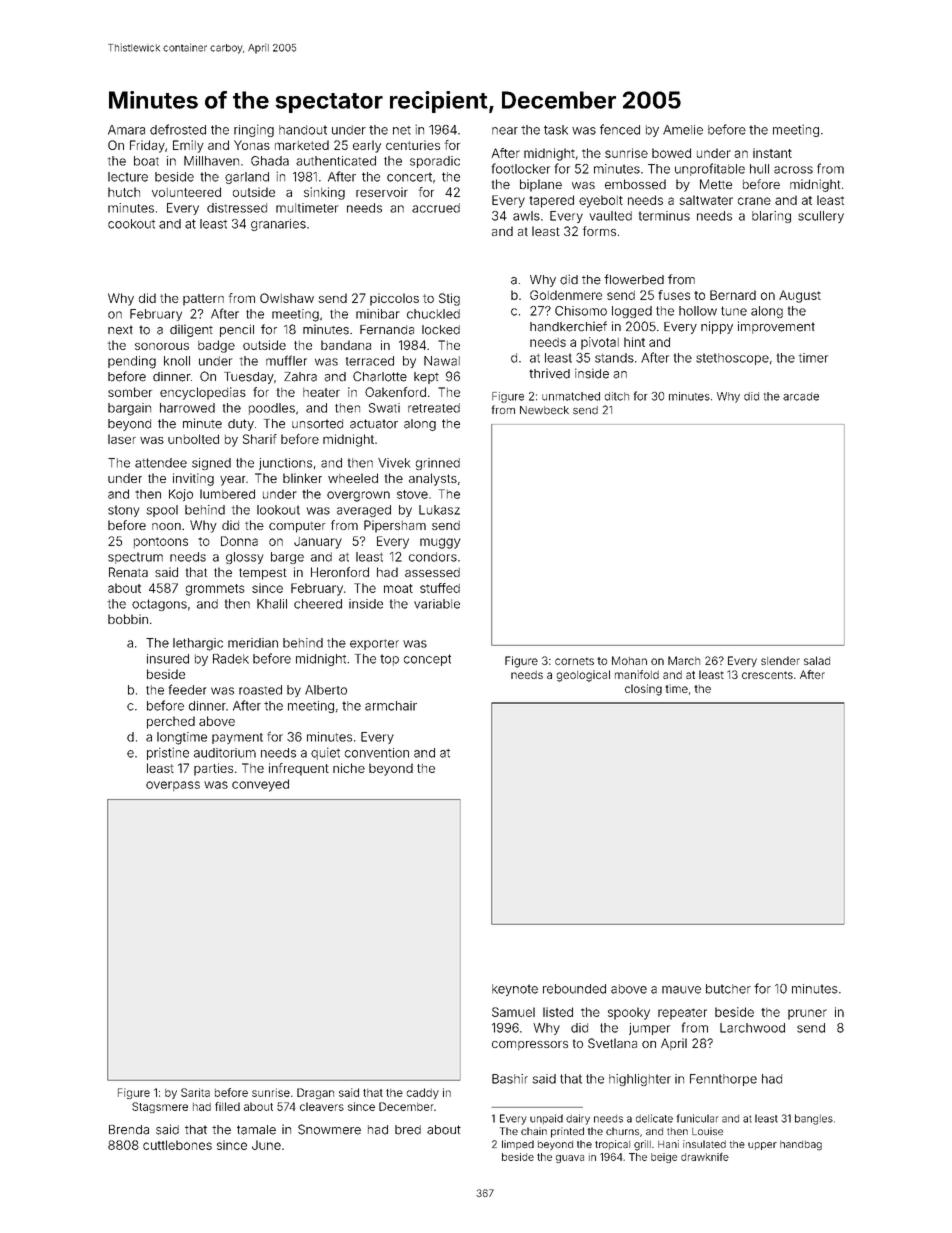 This screenshot has height=1233, width=952. I want to click on nippy, so click(717, 327).
